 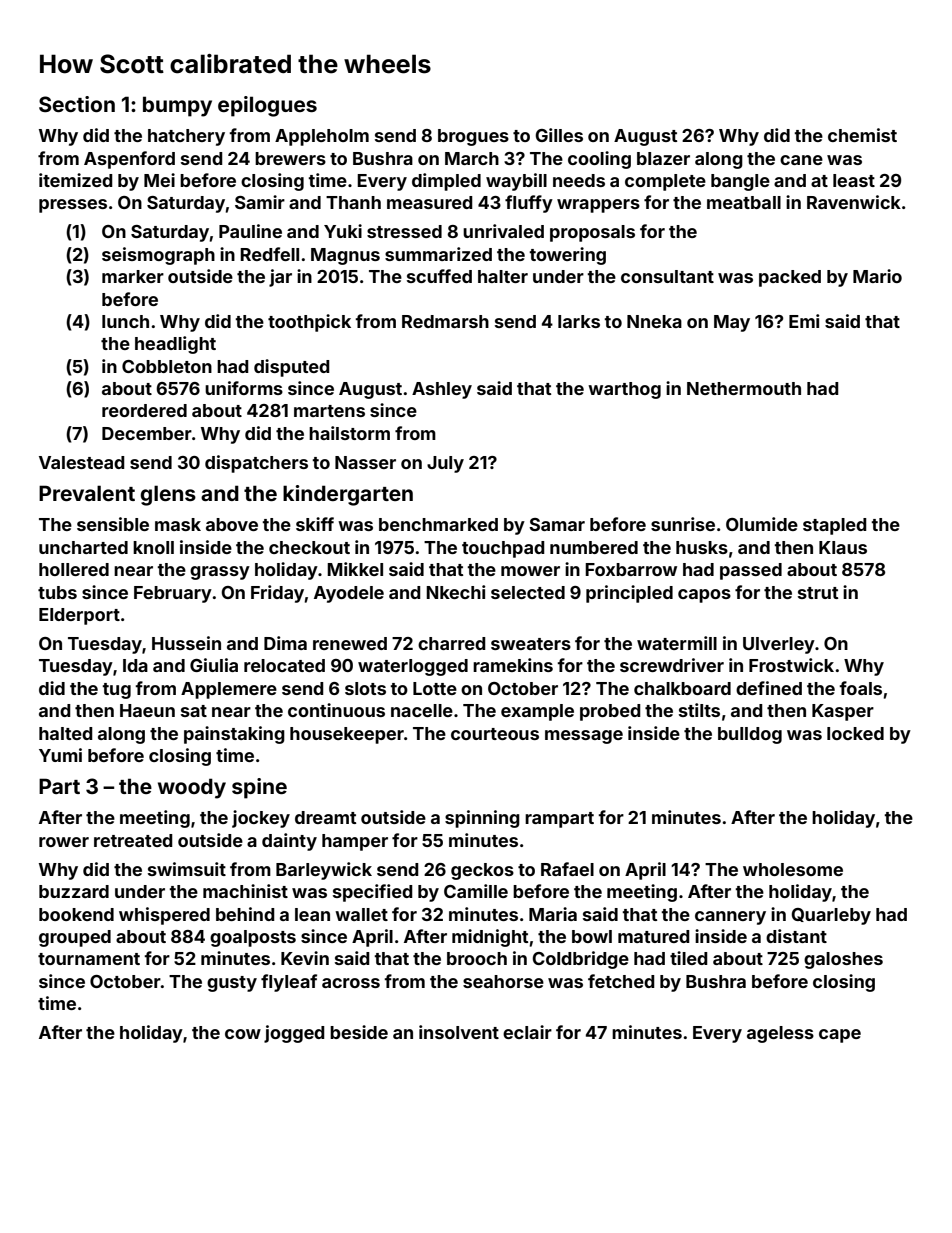 I want to click on brogues, so click(x=473, y=137).
